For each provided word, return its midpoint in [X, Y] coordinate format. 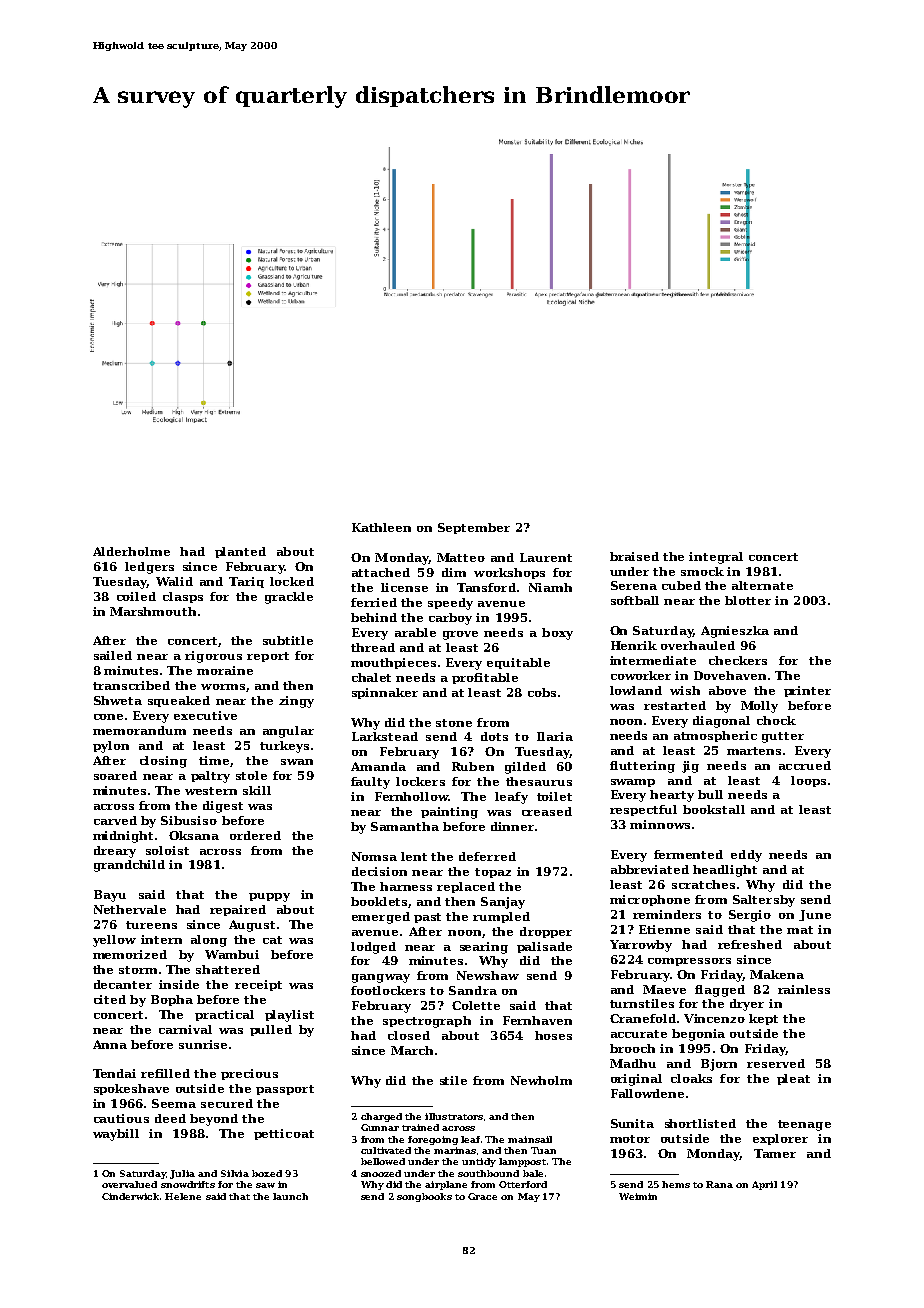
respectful [643, 810]
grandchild [129, 866]
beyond [214, 1120]
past [427, 918]
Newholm [541, 1080]
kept [763, 1019]
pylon [111, 747]
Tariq [246, 582]
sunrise [203, 1044]
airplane [446, 1185]
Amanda [378, 766]
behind [374, 617]
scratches [703, 884]
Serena [634, 585]
